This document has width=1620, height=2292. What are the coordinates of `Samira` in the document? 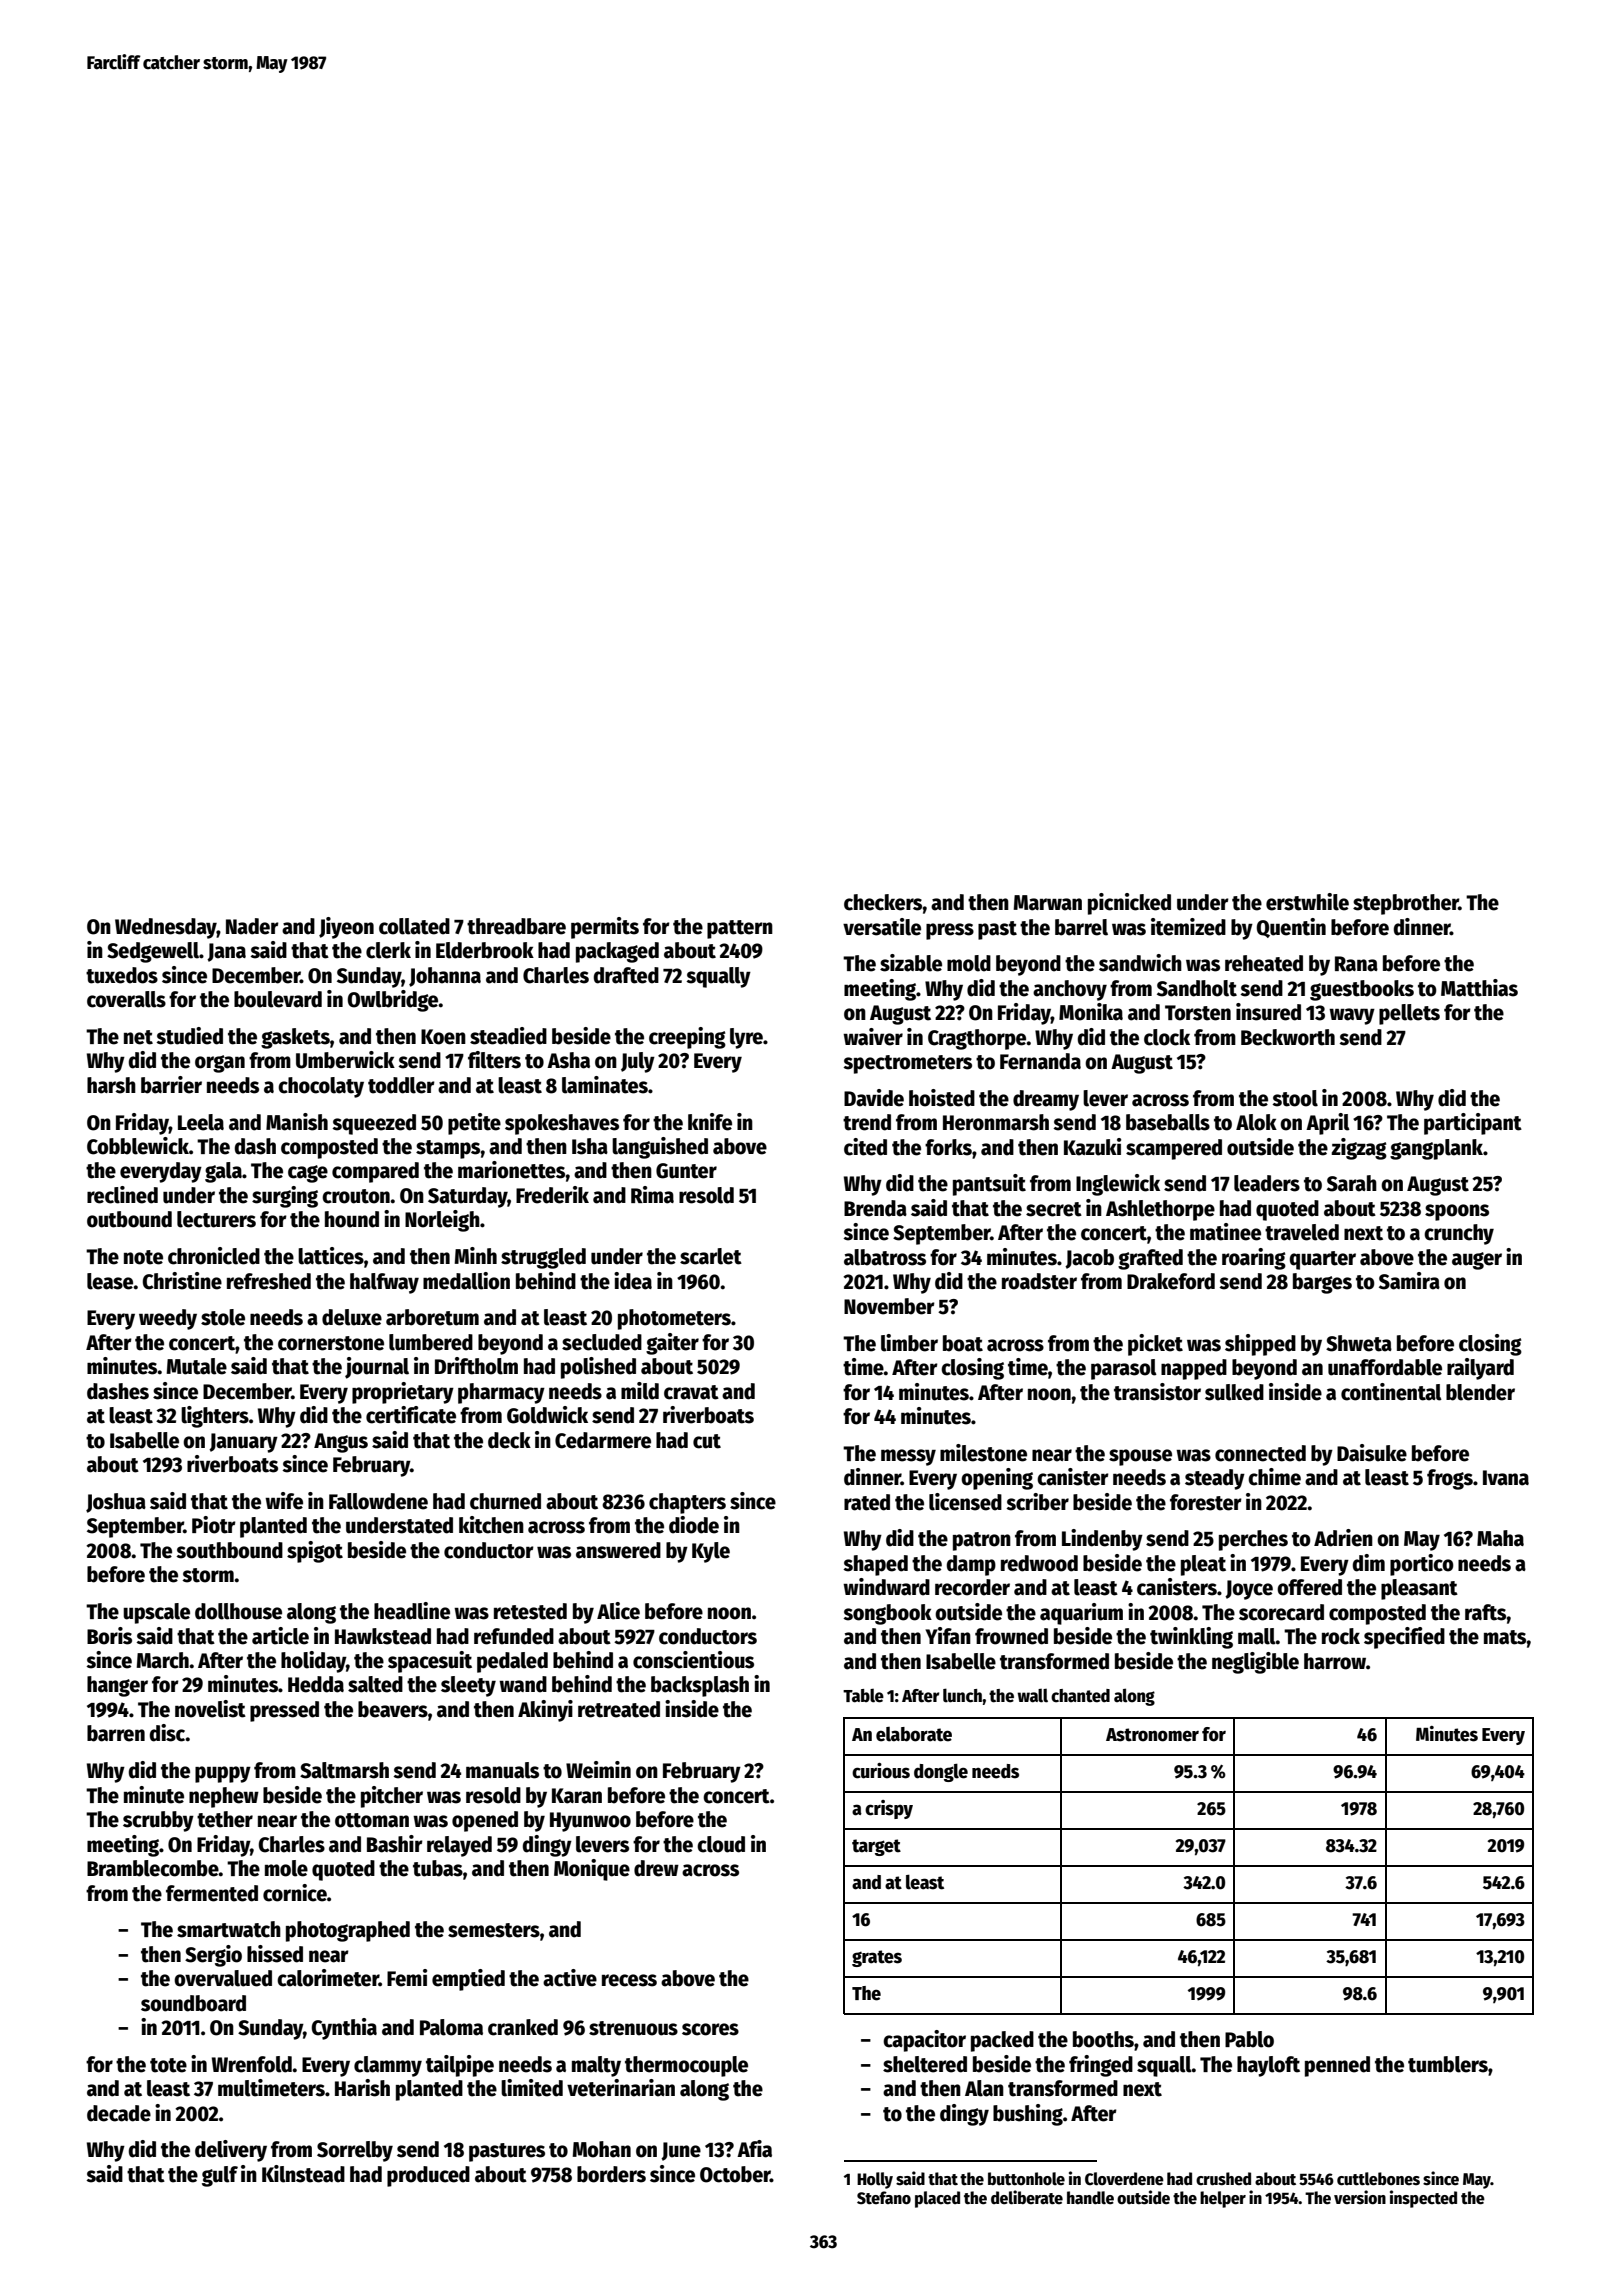 It's located at (1409, 1281).
